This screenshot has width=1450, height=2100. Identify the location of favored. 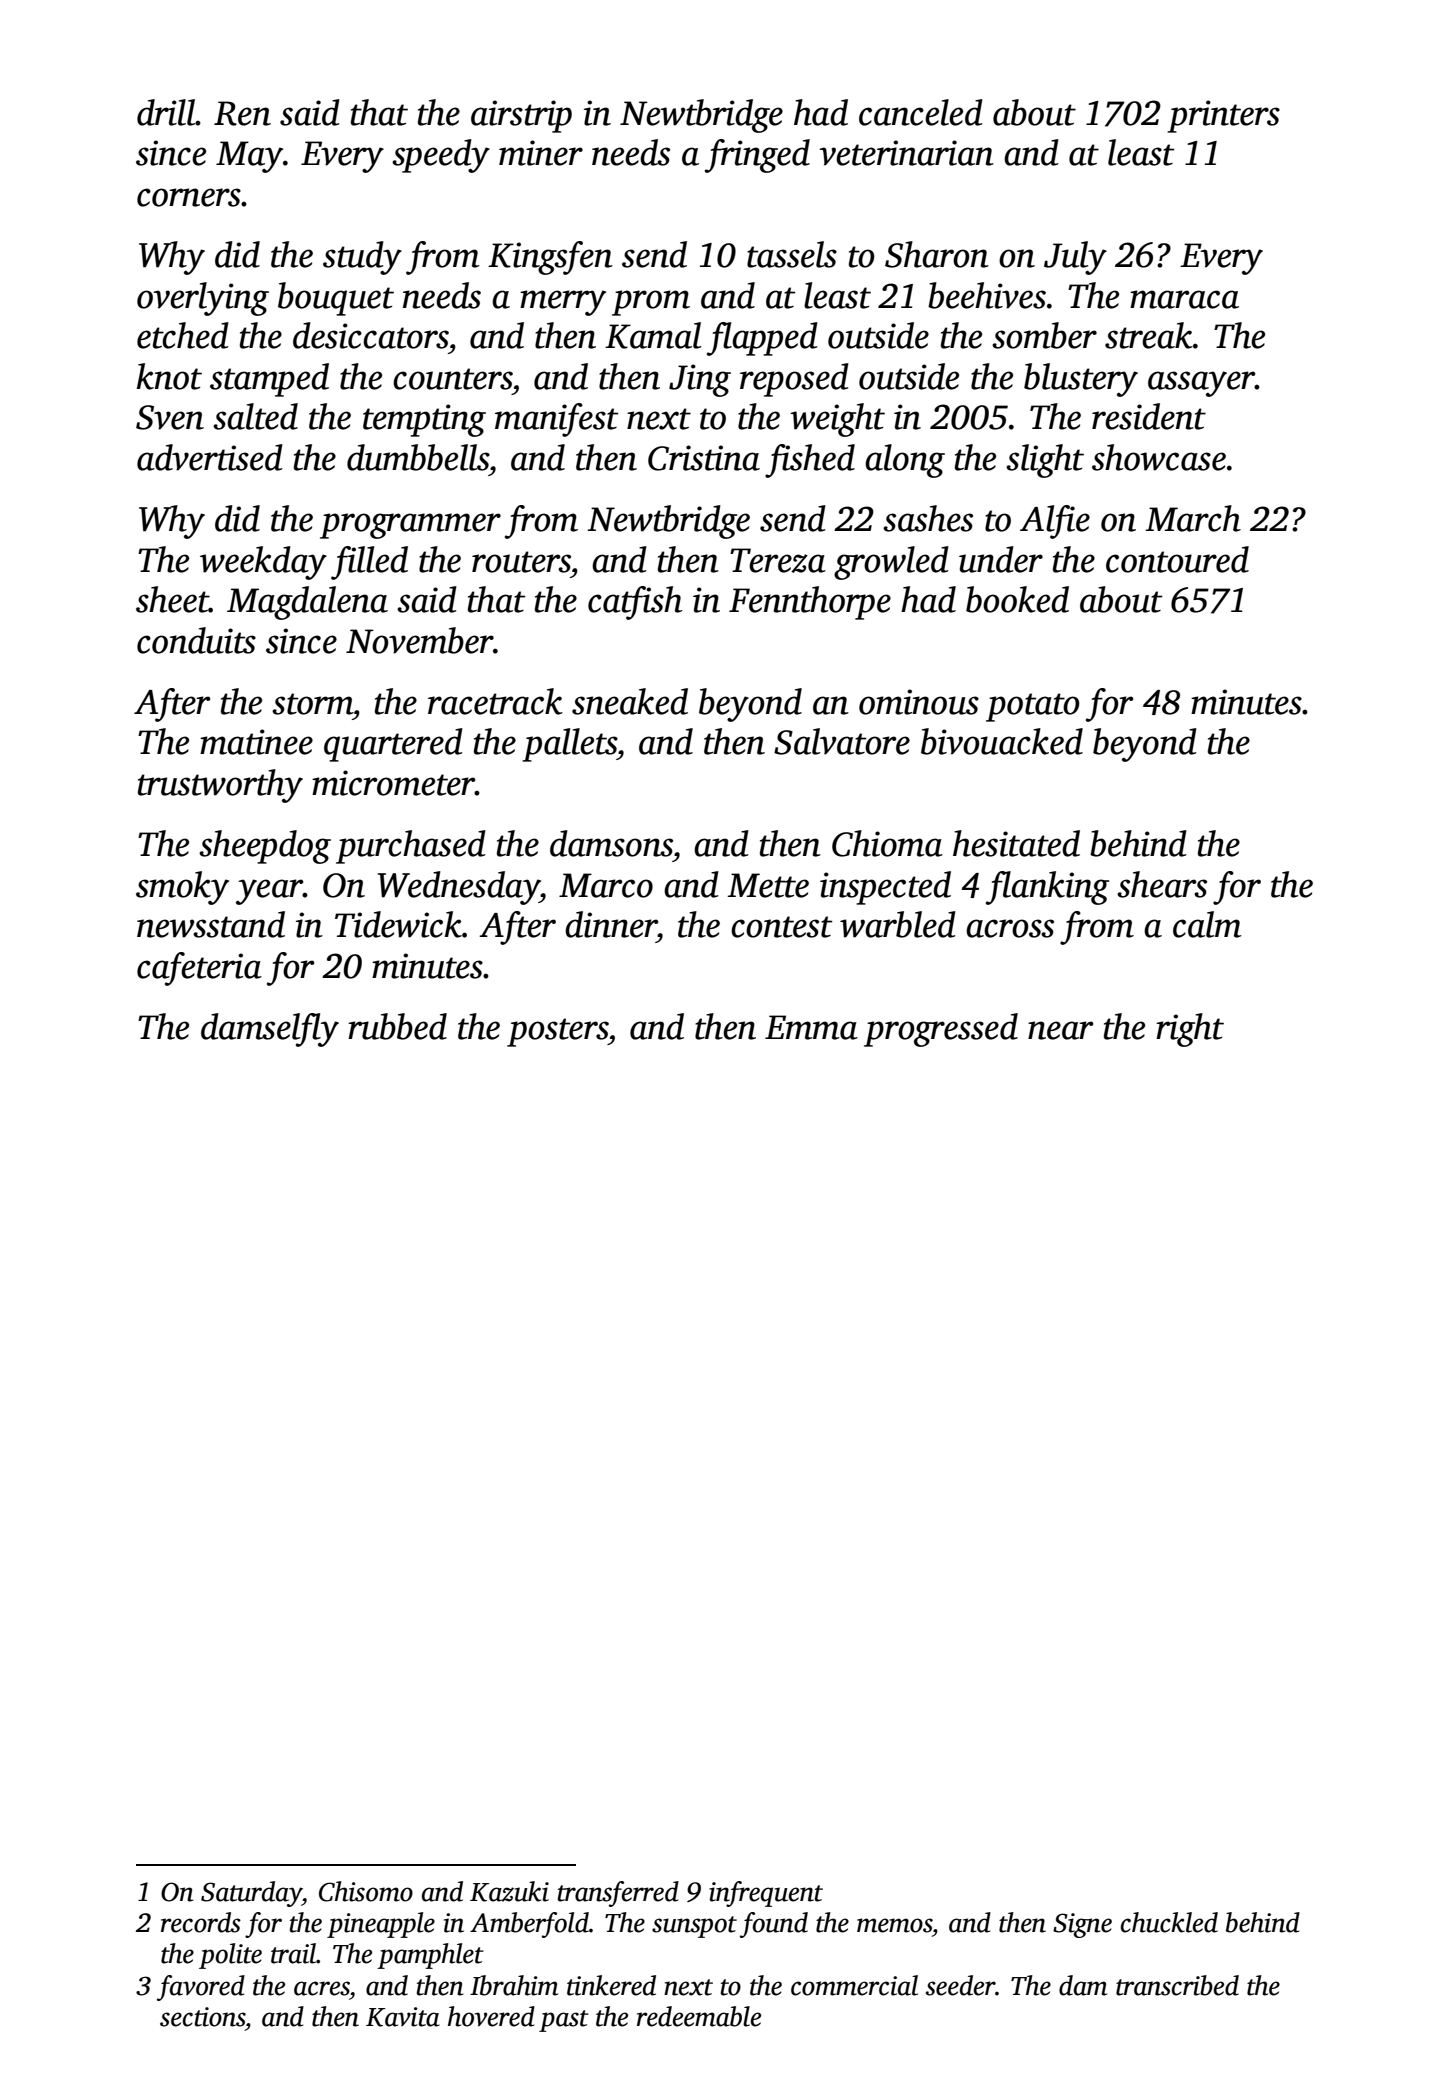
(201, 1988).
